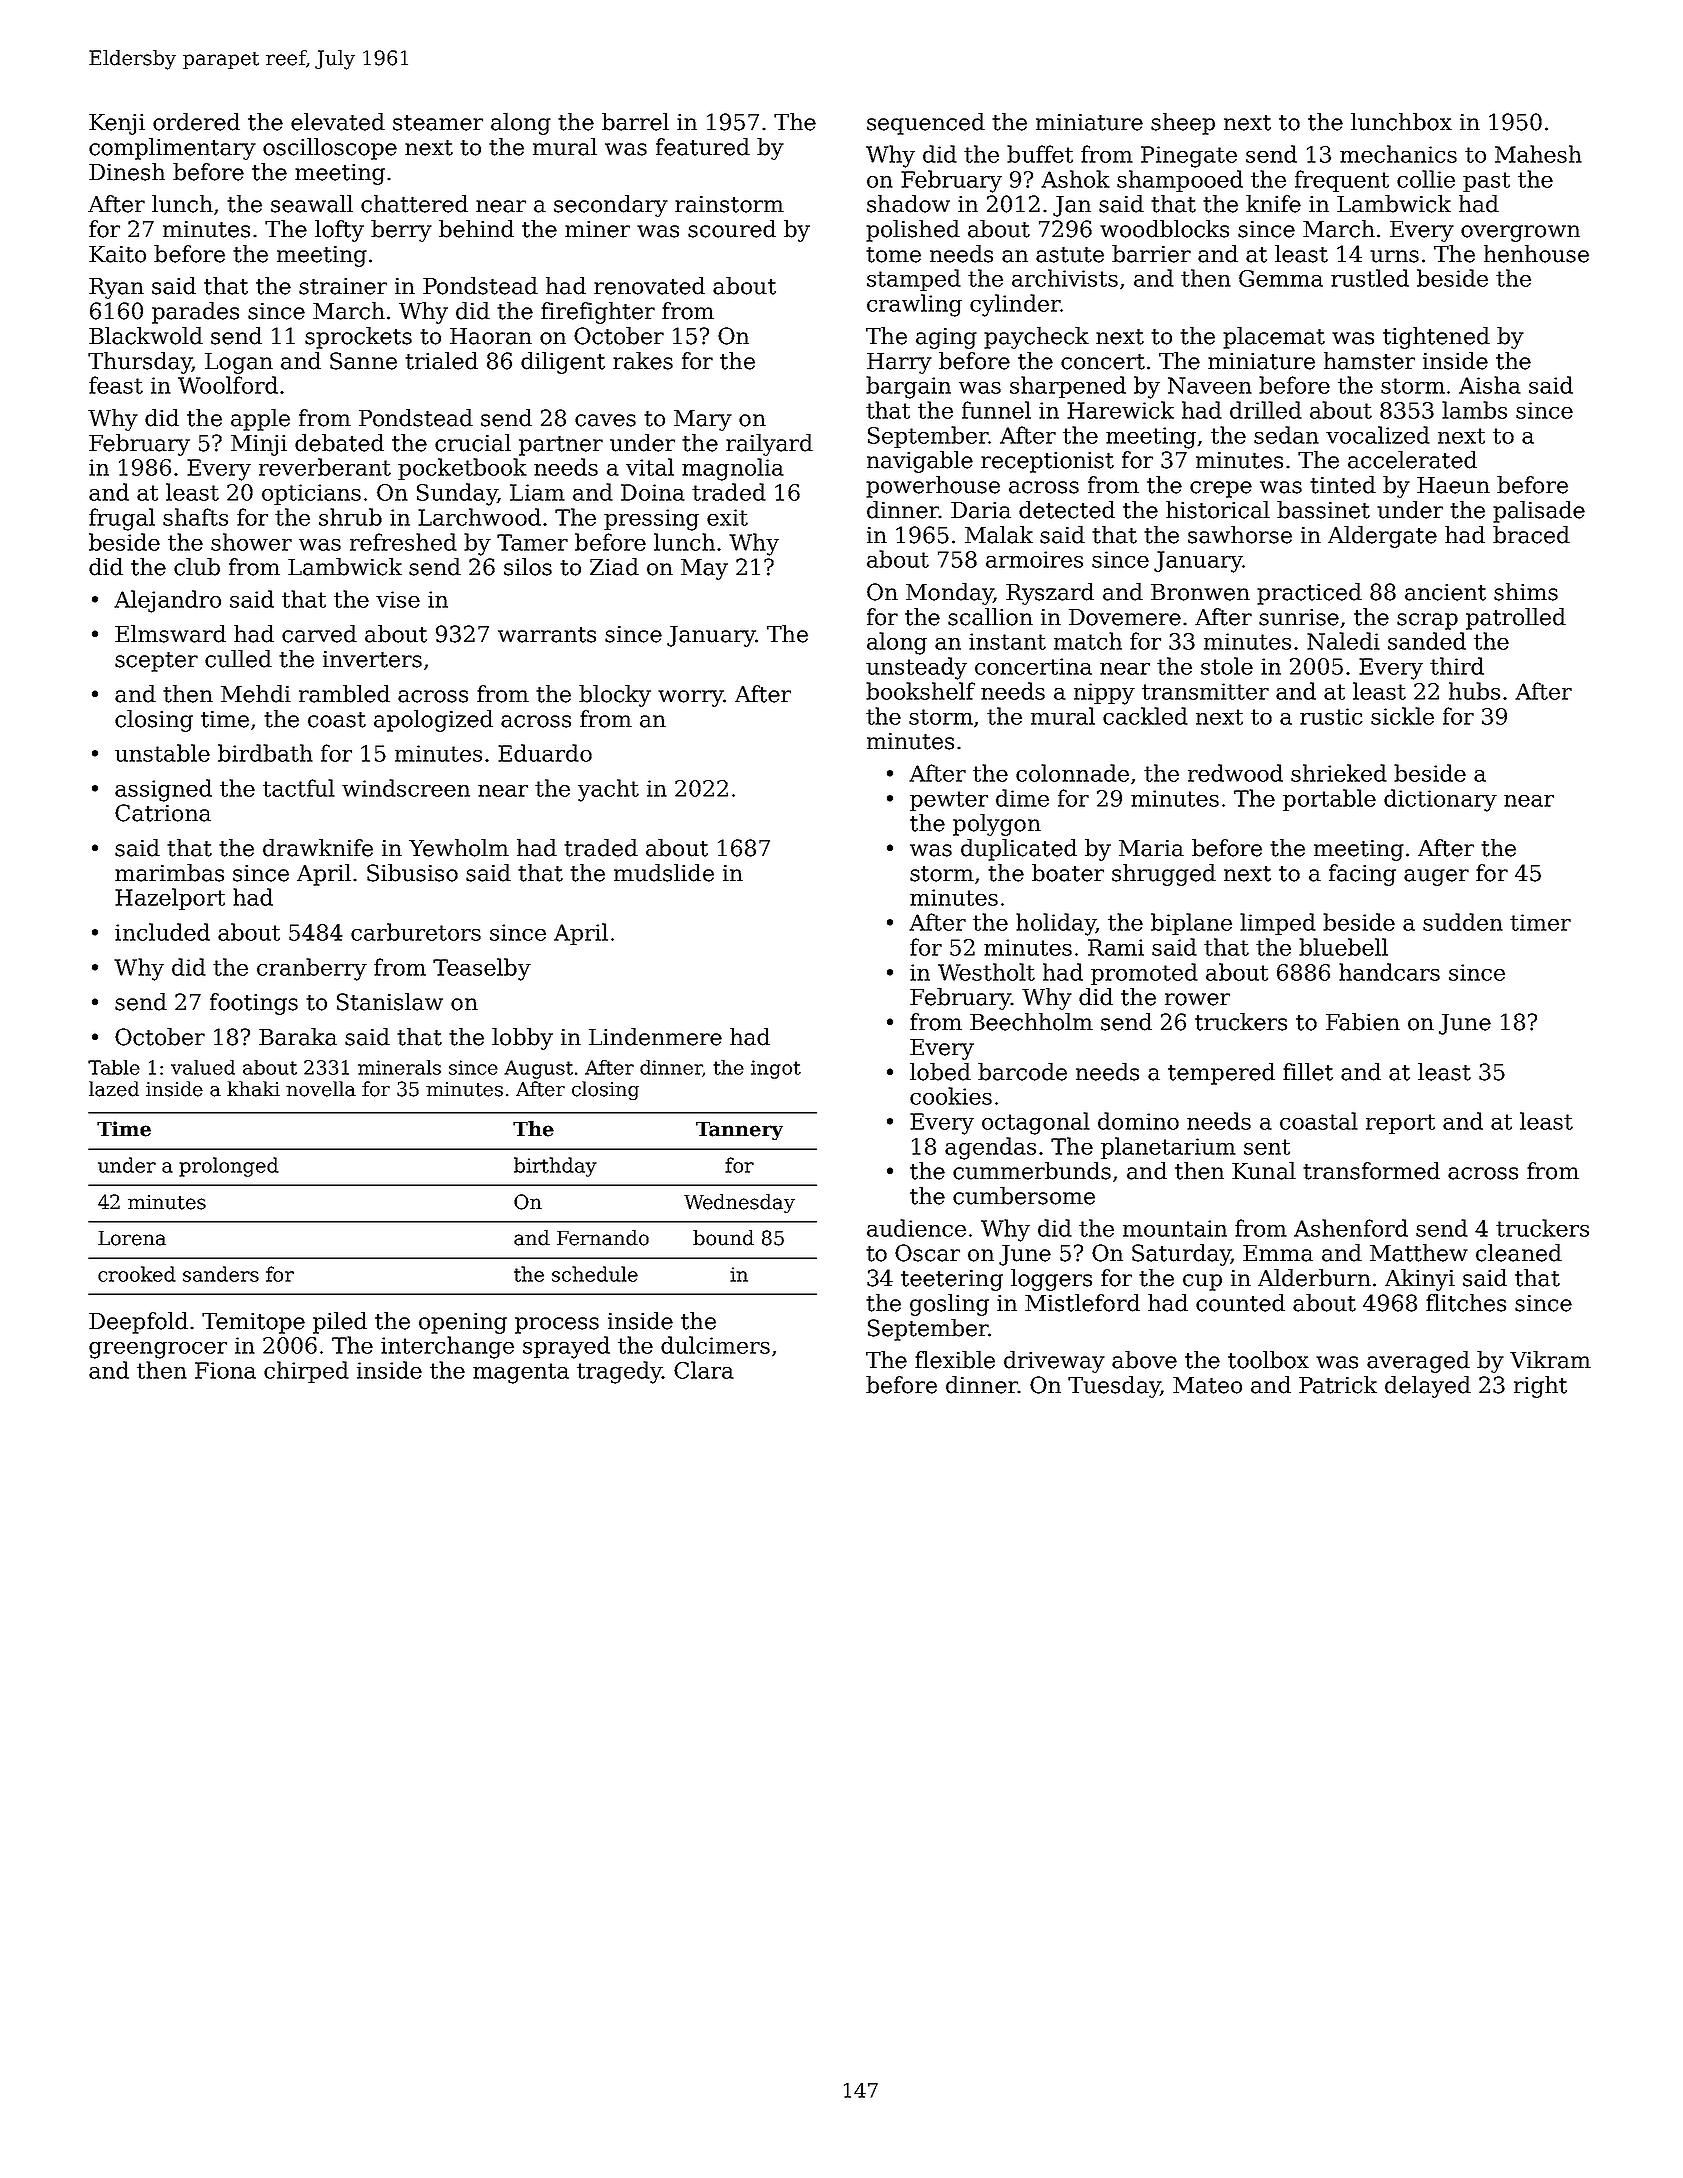 This page has height=2178, width=1683. Describe the element at coordinates (163, 790) in the page. I see `assigned` at that location.
